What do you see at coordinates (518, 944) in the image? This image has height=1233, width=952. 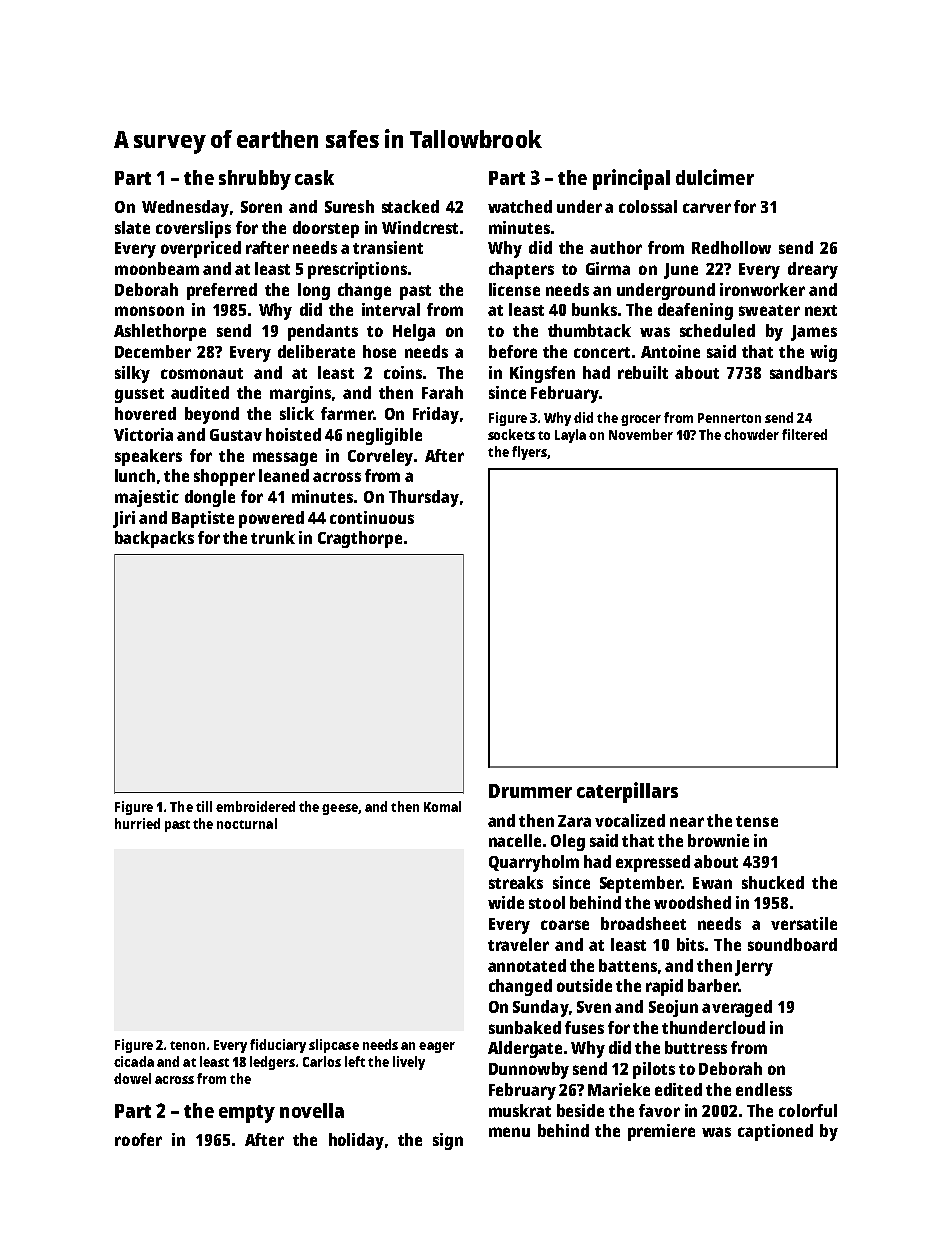 I see `traveler` at bounding box center [518, 944].
